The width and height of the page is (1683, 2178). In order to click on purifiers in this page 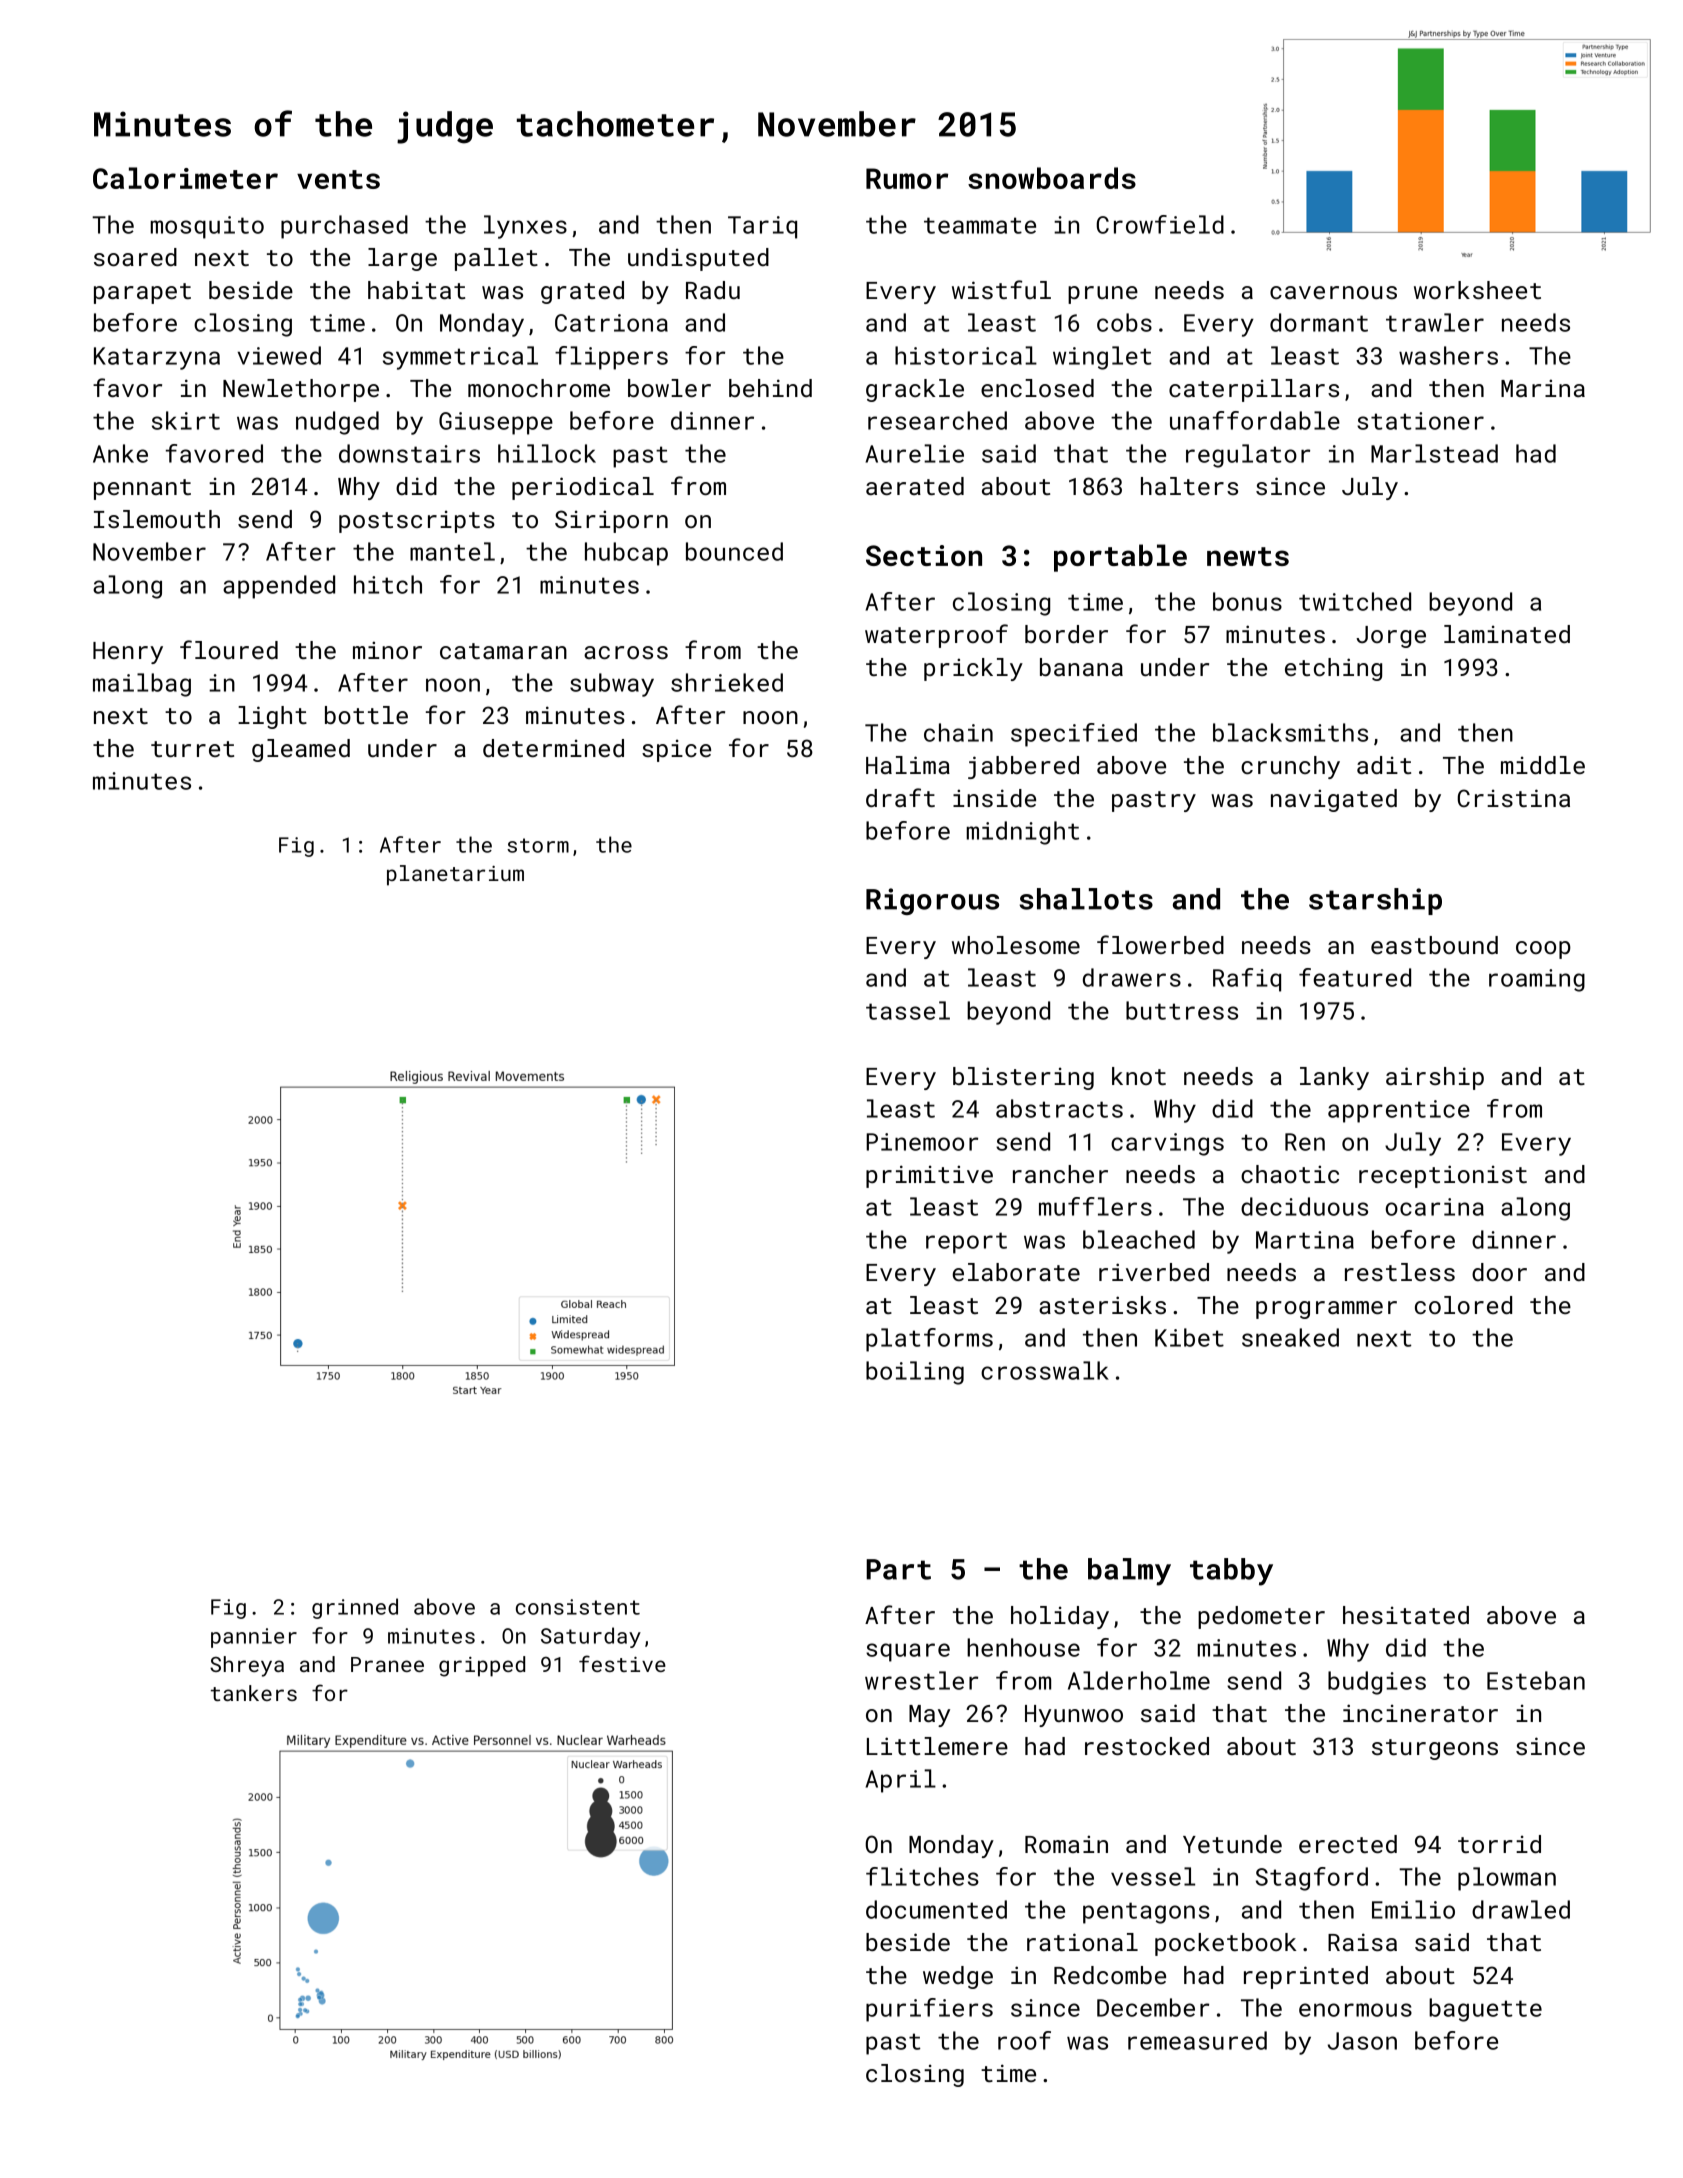, I will do `click(929, 2010)`.
